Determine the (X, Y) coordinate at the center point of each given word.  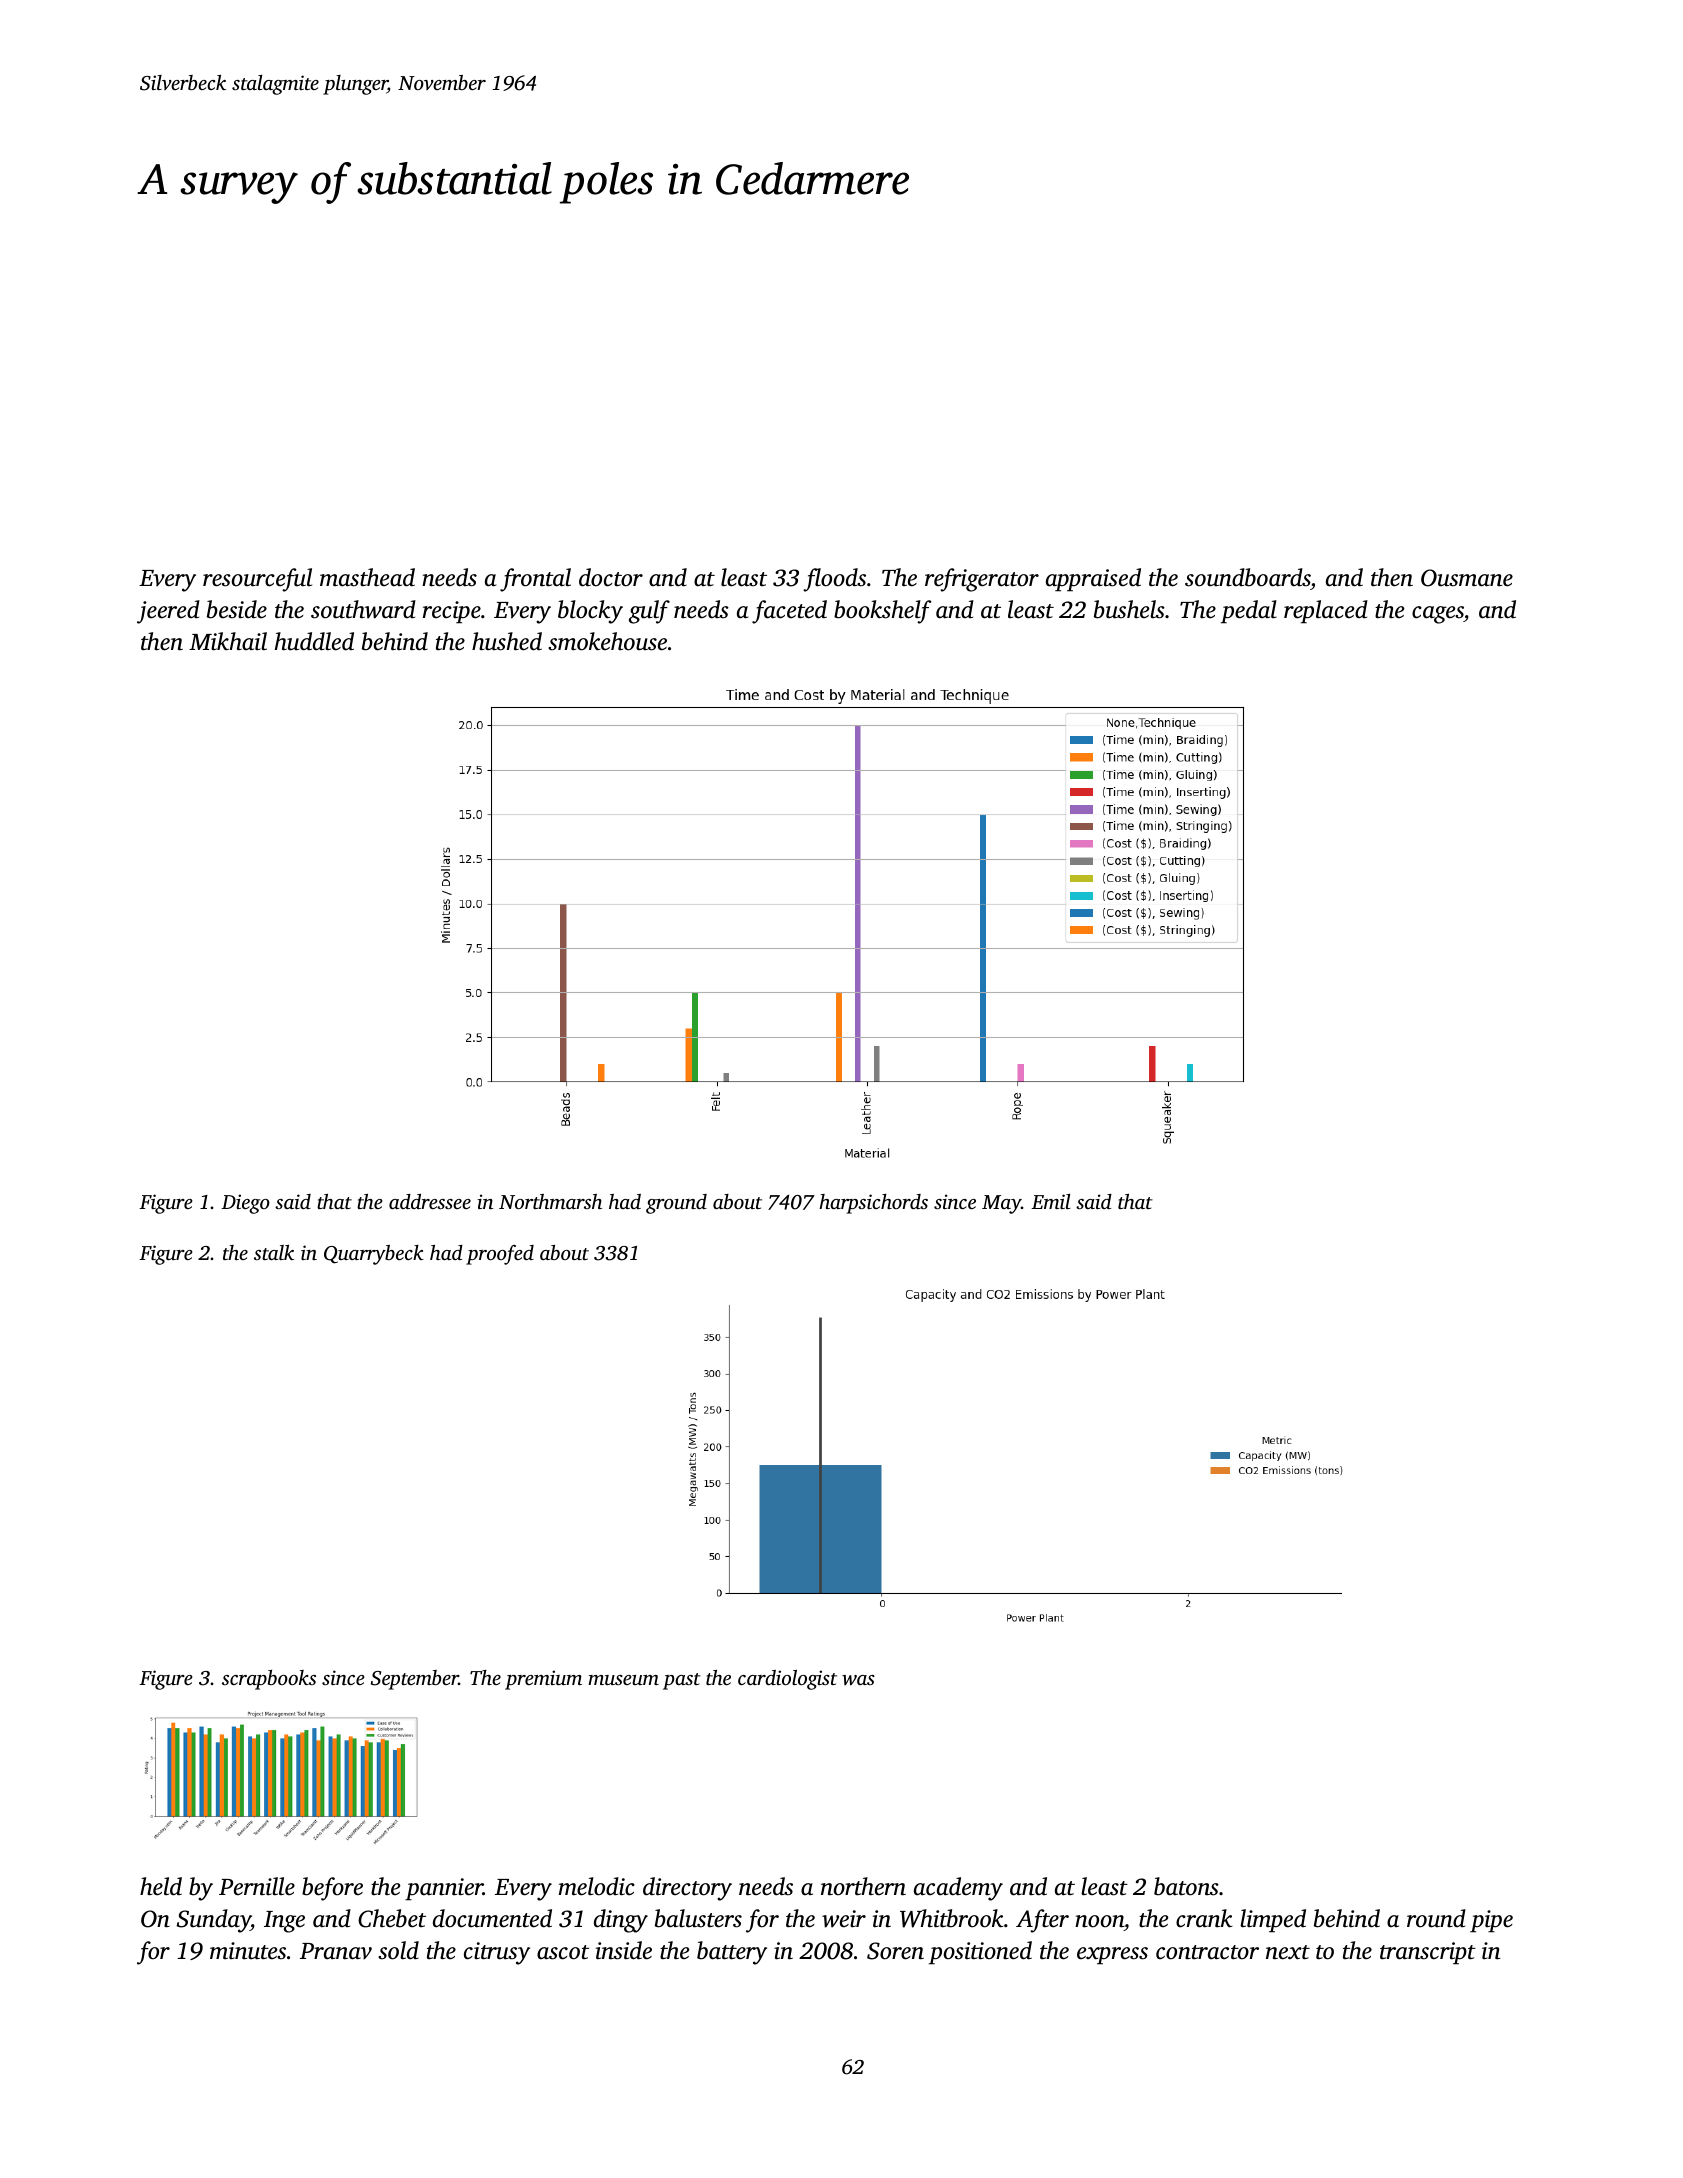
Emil (1051, 1201)
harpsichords (873, 1204)
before (332, 1889)
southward (363, 609)
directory (687, 1889)
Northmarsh (550, 1201)
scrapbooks (269, 1680)
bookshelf (883, 612)
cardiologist (787, 1680)
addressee (430, 1201)
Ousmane (1467, 578)
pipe (1491, 1921)
